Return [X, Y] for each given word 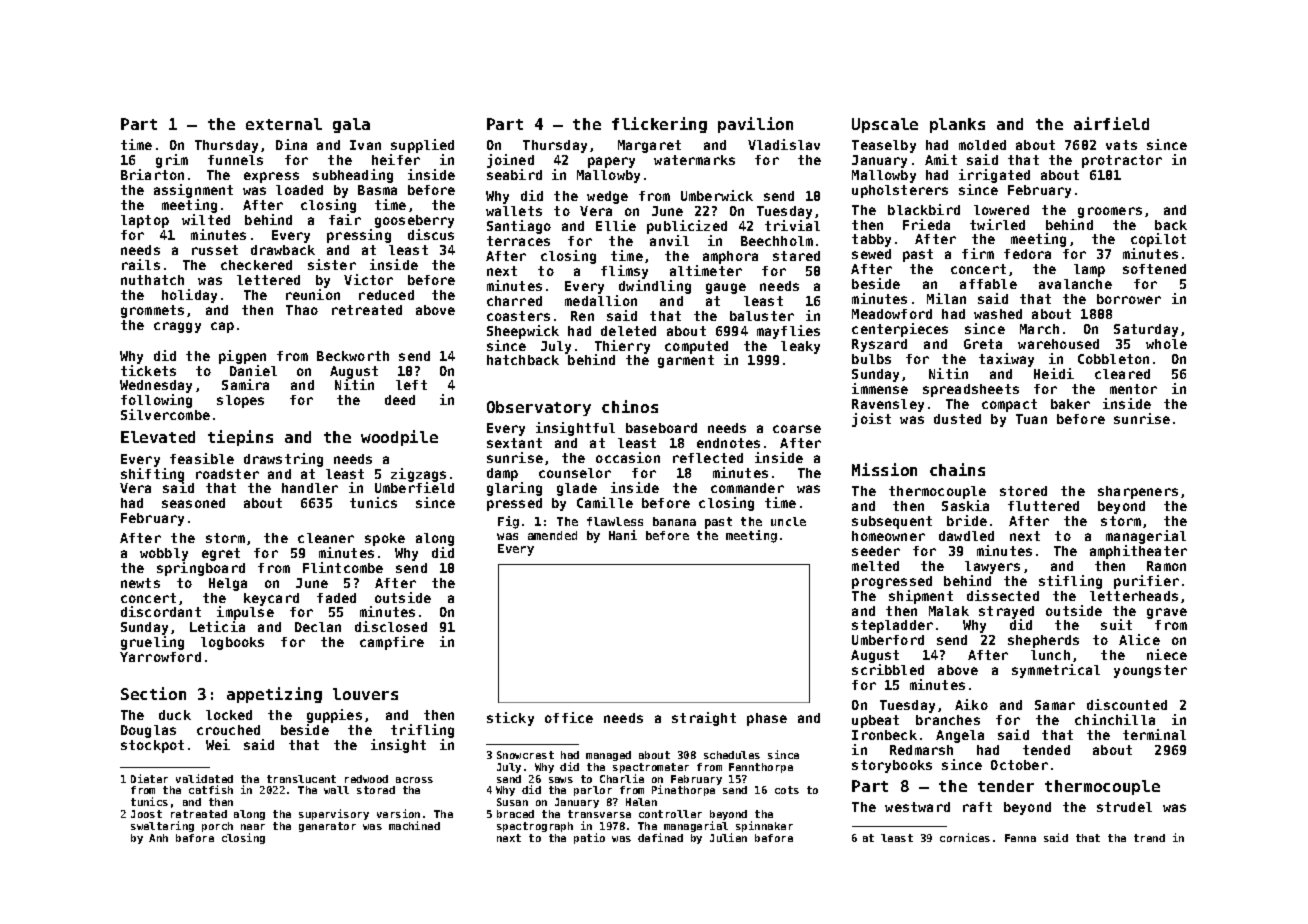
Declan [318, 627]
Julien [728, 837]
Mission [884, 469]
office [569, 717]
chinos [630, 406]
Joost [146, 814]
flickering [659, 125]
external [284, 124]
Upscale [885, 125]
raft [977, 807]
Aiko [971, 704]
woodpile [399, 438]
